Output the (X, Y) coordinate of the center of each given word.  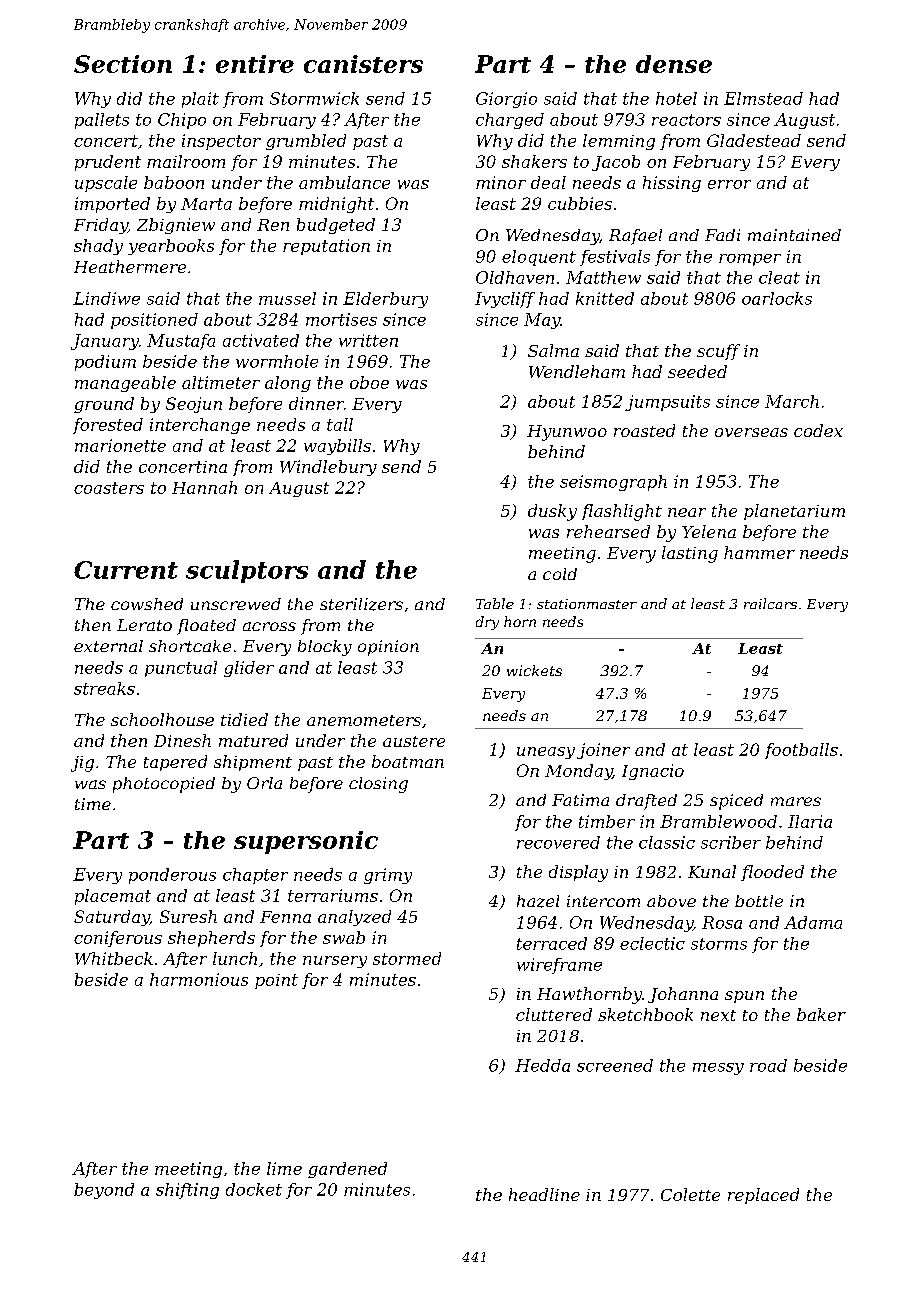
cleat (779, 277)
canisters (363, 64)
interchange (200, 426)
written (368, 340)
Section (123, 64)
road (768, 1065)
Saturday (112, 918)
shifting (187, 1191)
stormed (407, 958)
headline (544, 1194)
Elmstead (763, 98)
